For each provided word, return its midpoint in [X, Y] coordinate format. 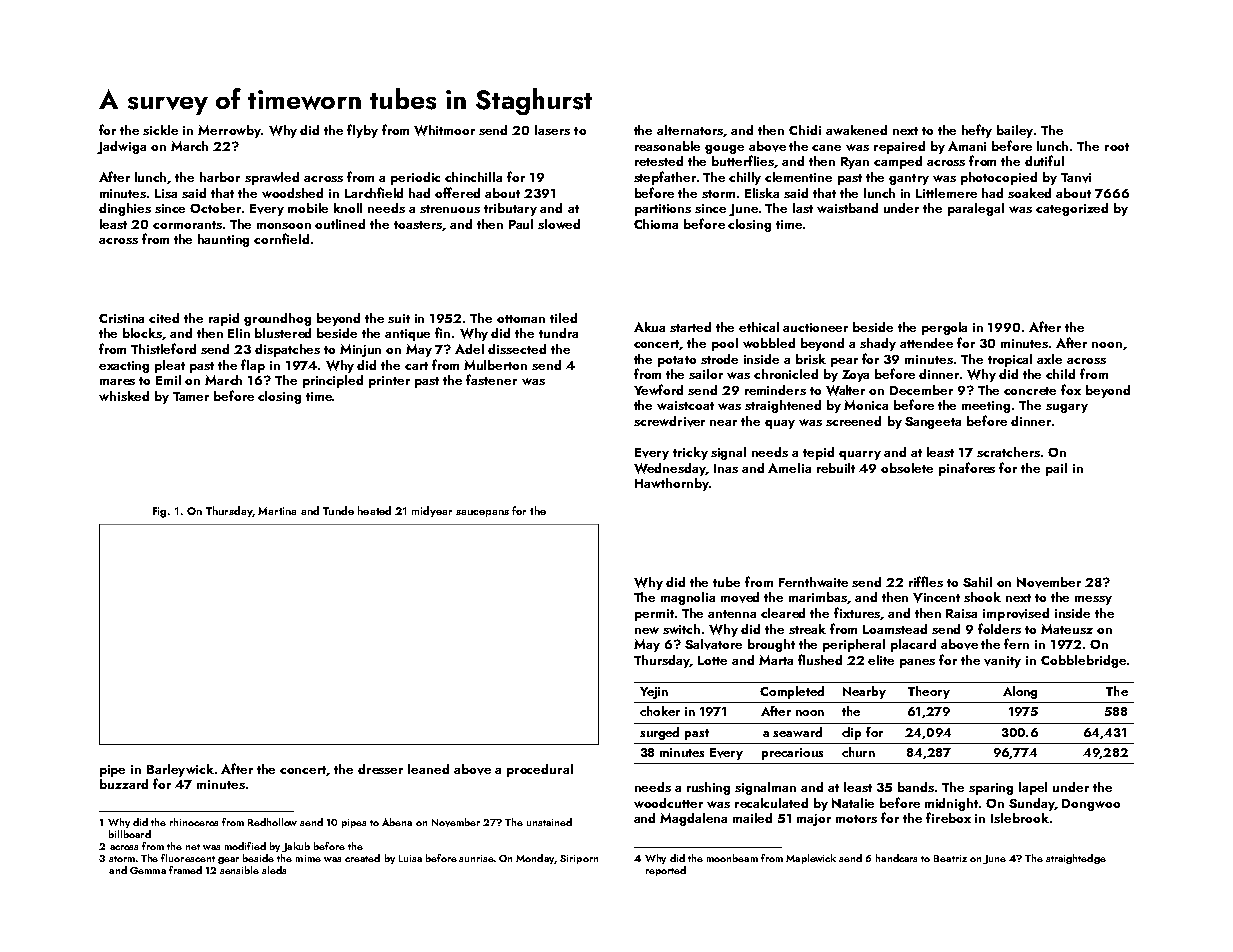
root [1117, 147]
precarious [792, 754]
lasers [552, 130]
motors [856, 819]
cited [164, 318]
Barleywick [180, 770]
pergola [944, 328]
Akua [649, 327]
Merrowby [229, 131]
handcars [896, 858]
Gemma [148, 870]
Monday [535, 859]
